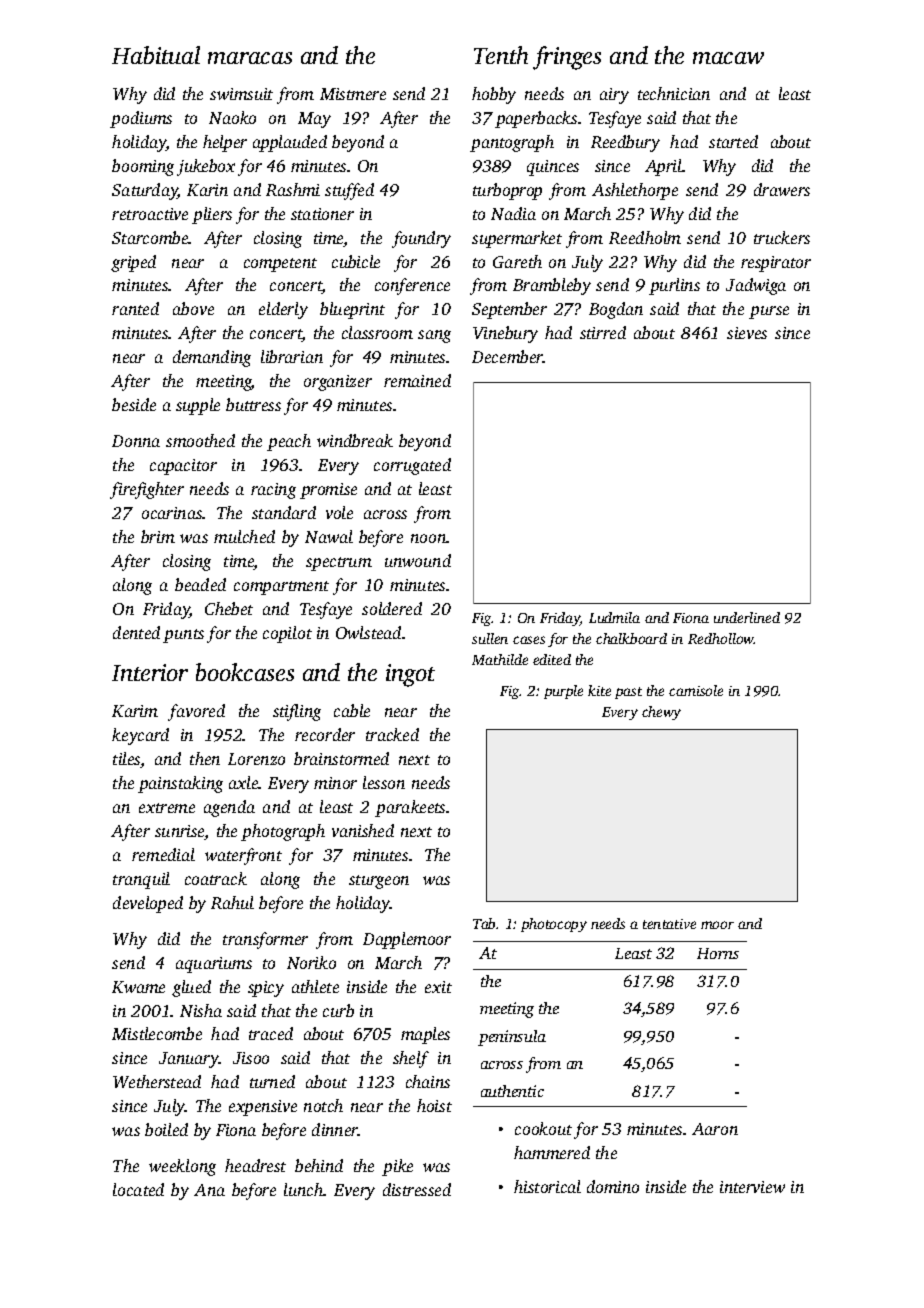 This page has height=1308, width=924. I want to click on Karin, so click(207, 190).
